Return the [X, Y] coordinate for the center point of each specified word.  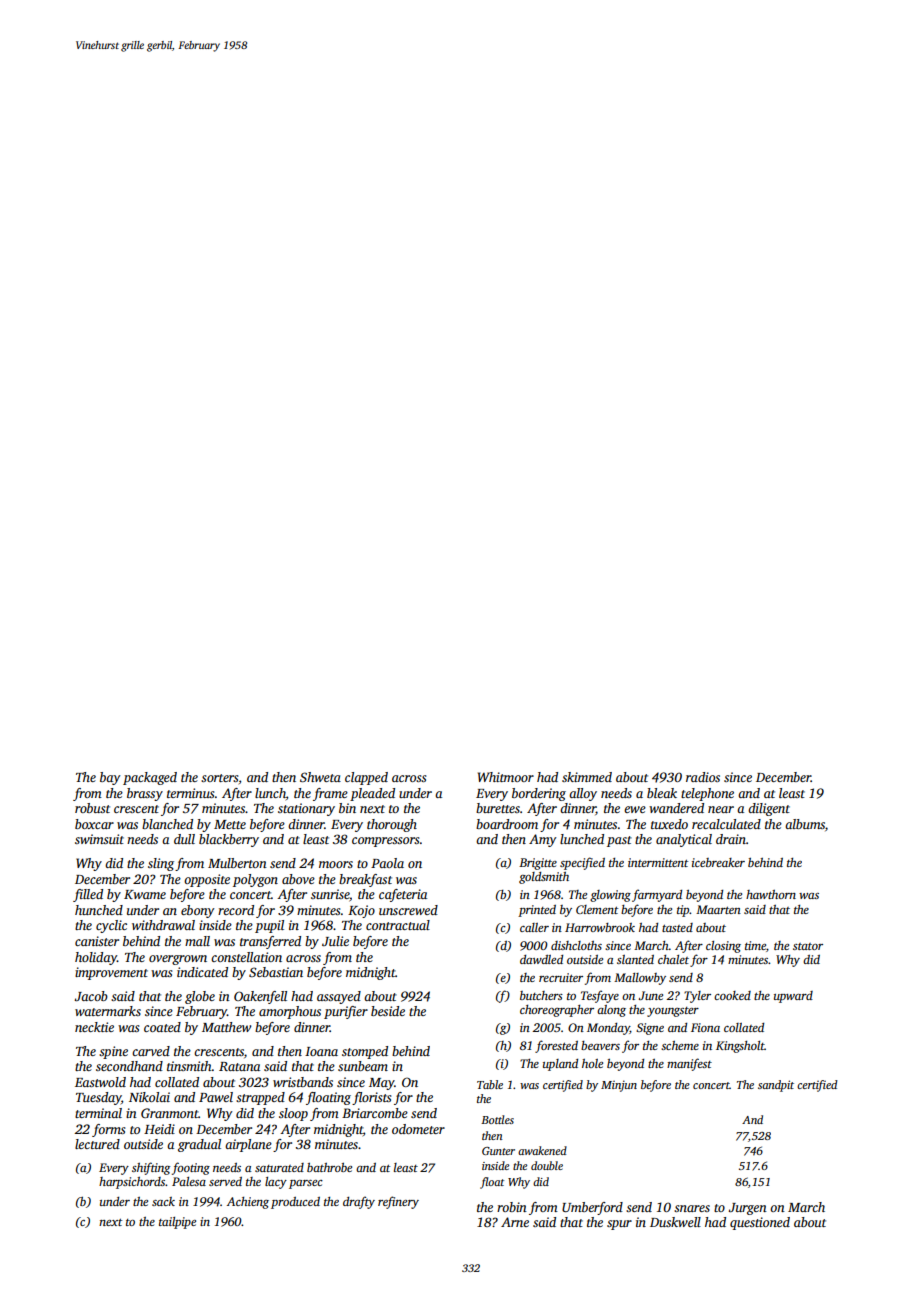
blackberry [229, 840]
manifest [689, 1064]
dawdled [541, 959]
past [619, 841]
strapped [260, 1098]
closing [723, 947]
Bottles [497, 1119]
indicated [202, 972]
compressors [385, 842]
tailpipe [177, 1223]
